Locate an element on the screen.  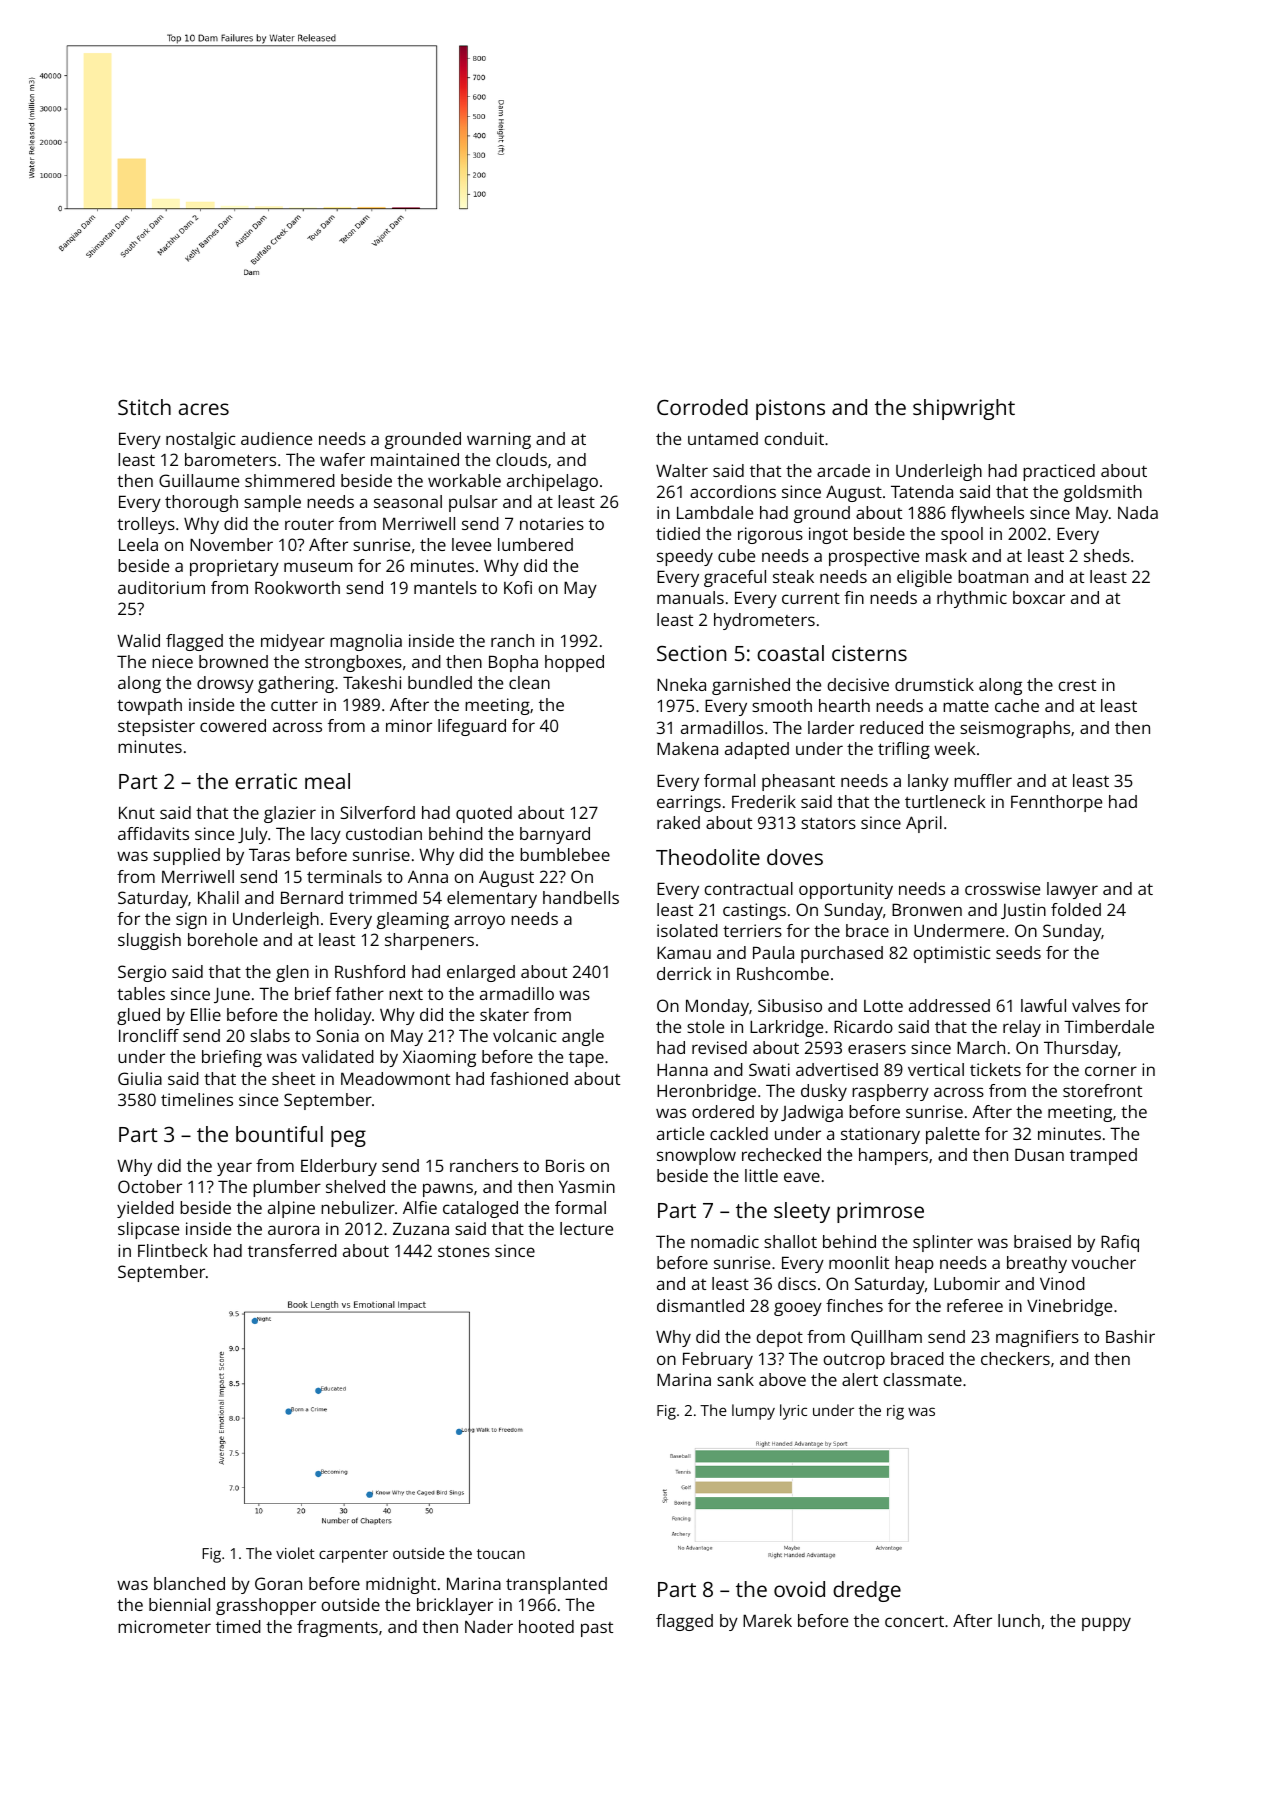
article is located at coordinates (680, 1133).
